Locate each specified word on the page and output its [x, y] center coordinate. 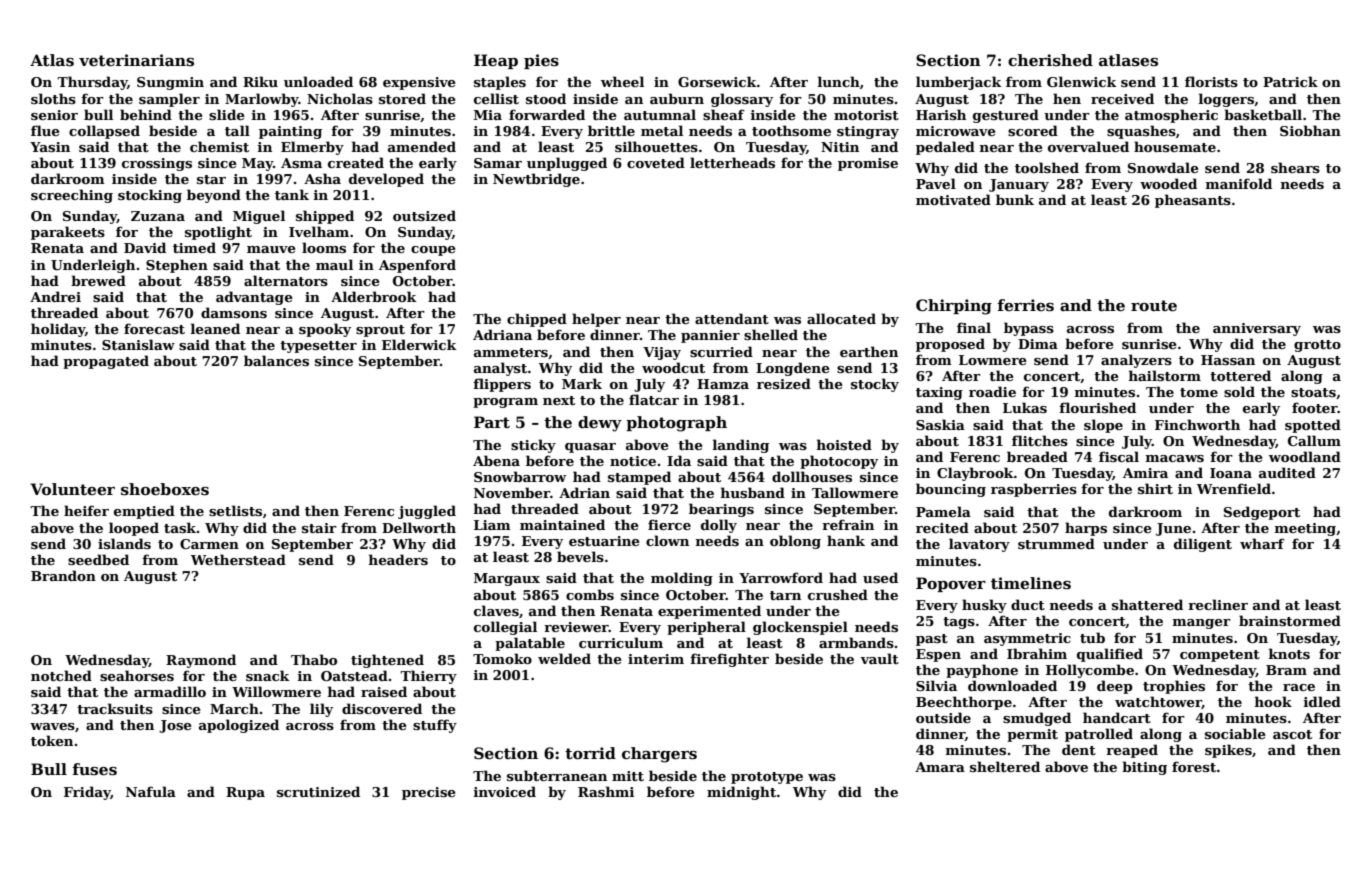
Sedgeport [1262, 513]
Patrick [1290, 81]
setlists [235, 510]
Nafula [151, 791]
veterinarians [136, 60]
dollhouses [812, 476]
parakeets [68, 233]
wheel [622, 81]
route [1154, 305]
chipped [537, 320]
